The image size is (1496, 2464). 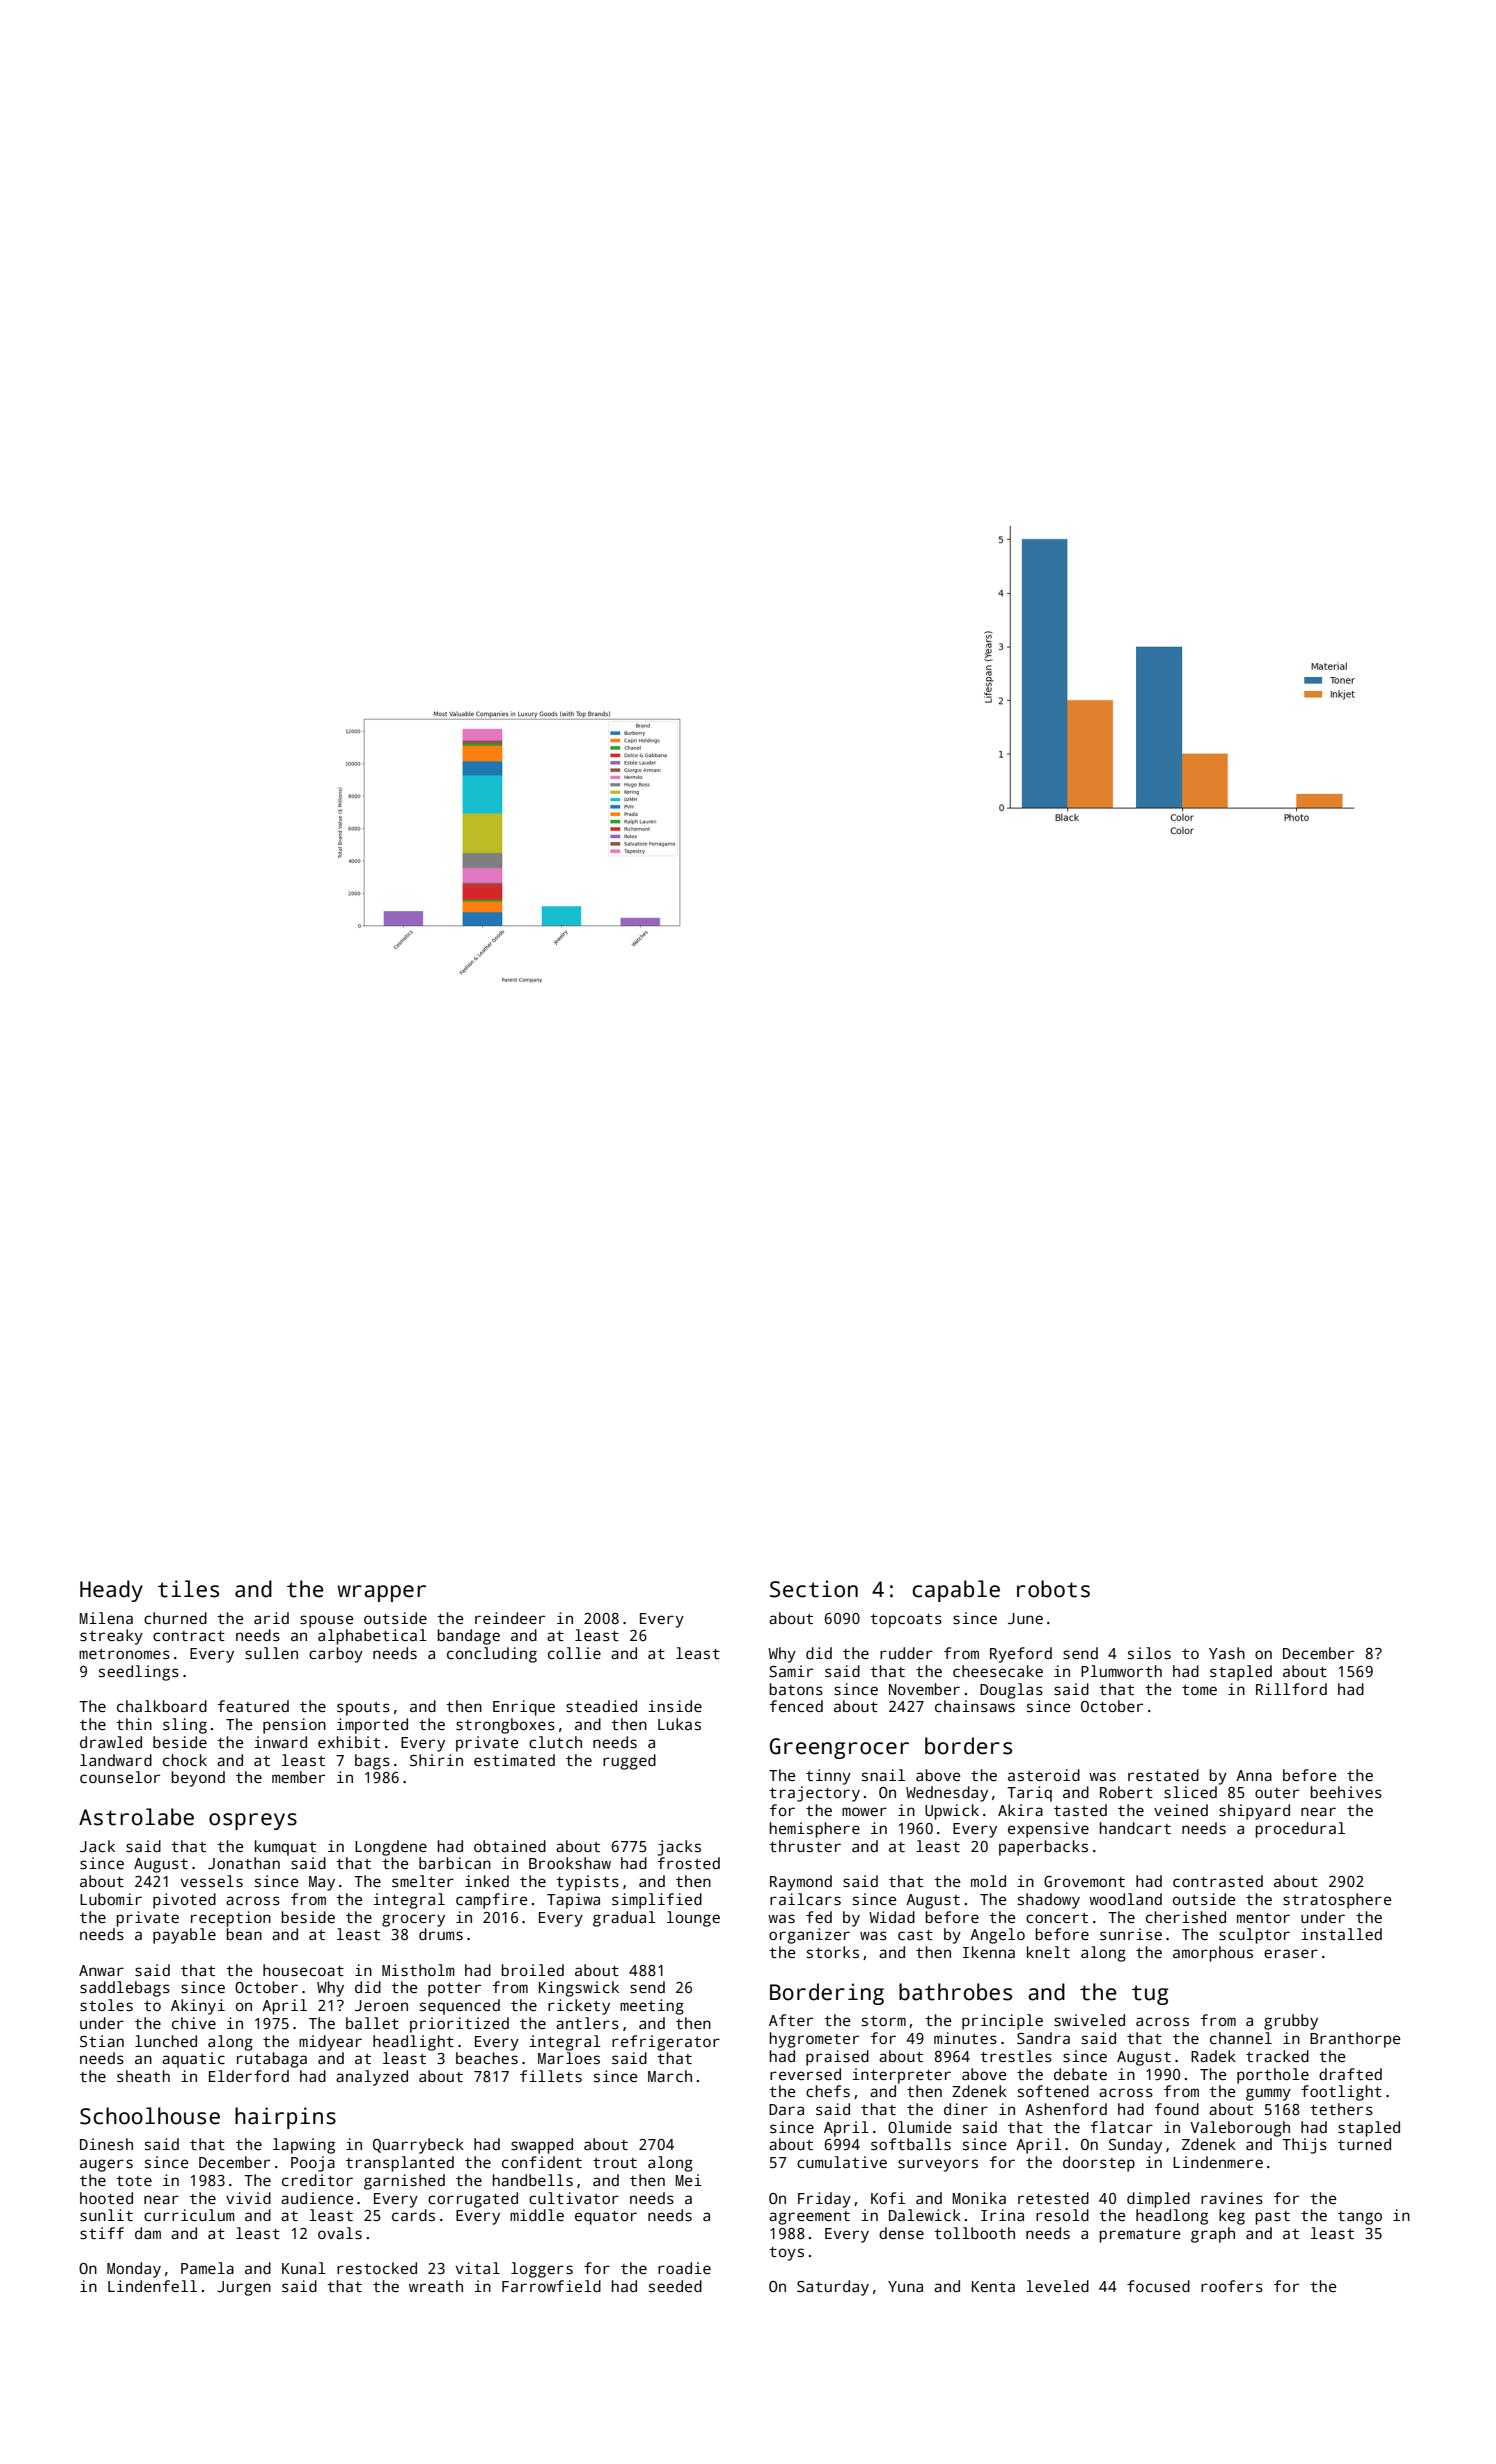 I want to click on capable, so click(x=956, y=1591).
